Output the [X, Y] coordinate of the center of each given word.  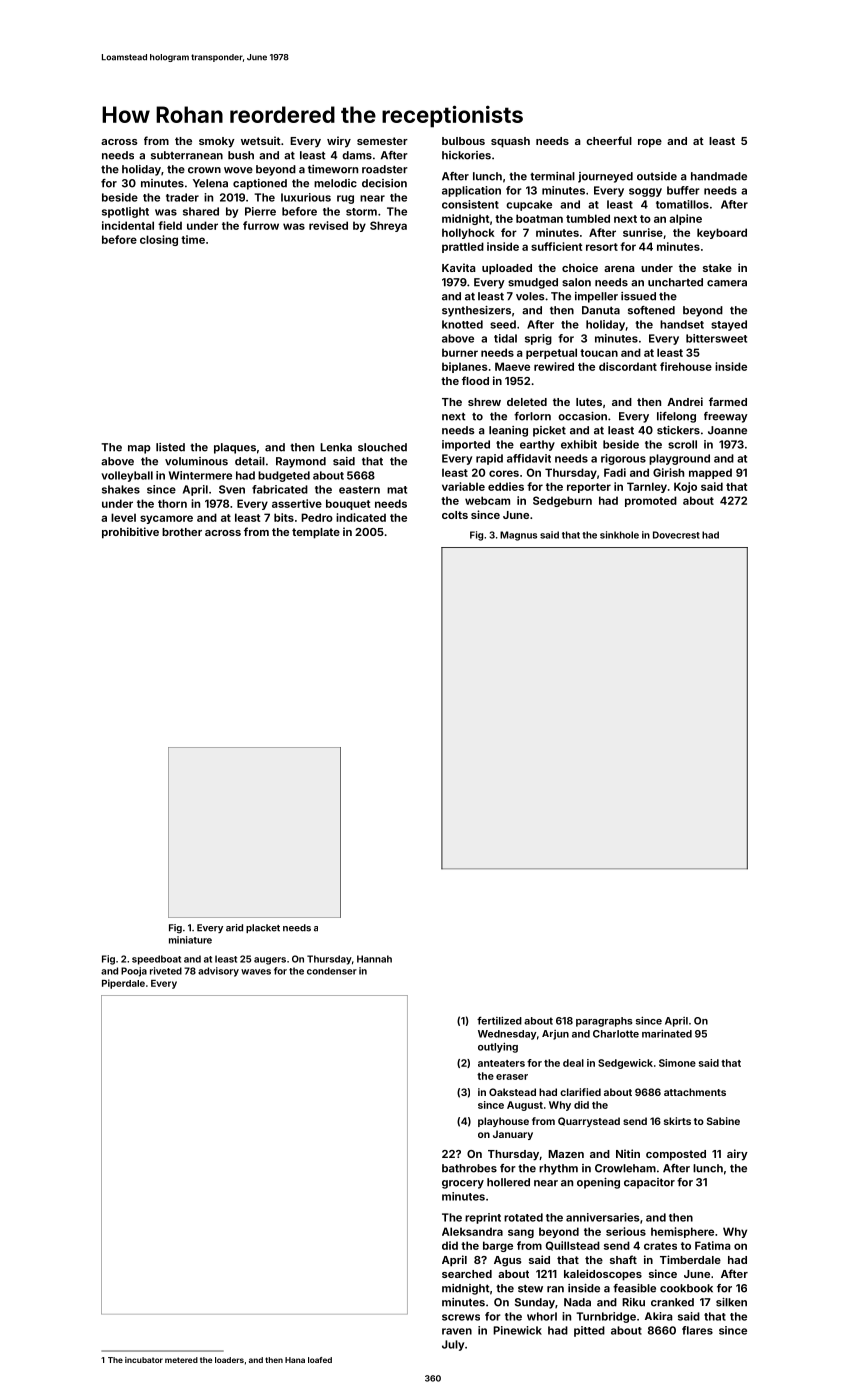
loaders [229, 1360]
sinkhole [619, 535]
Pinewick [517, 1330]
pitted [589, 1331]
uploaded [507, 269]
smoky [217, 142]
